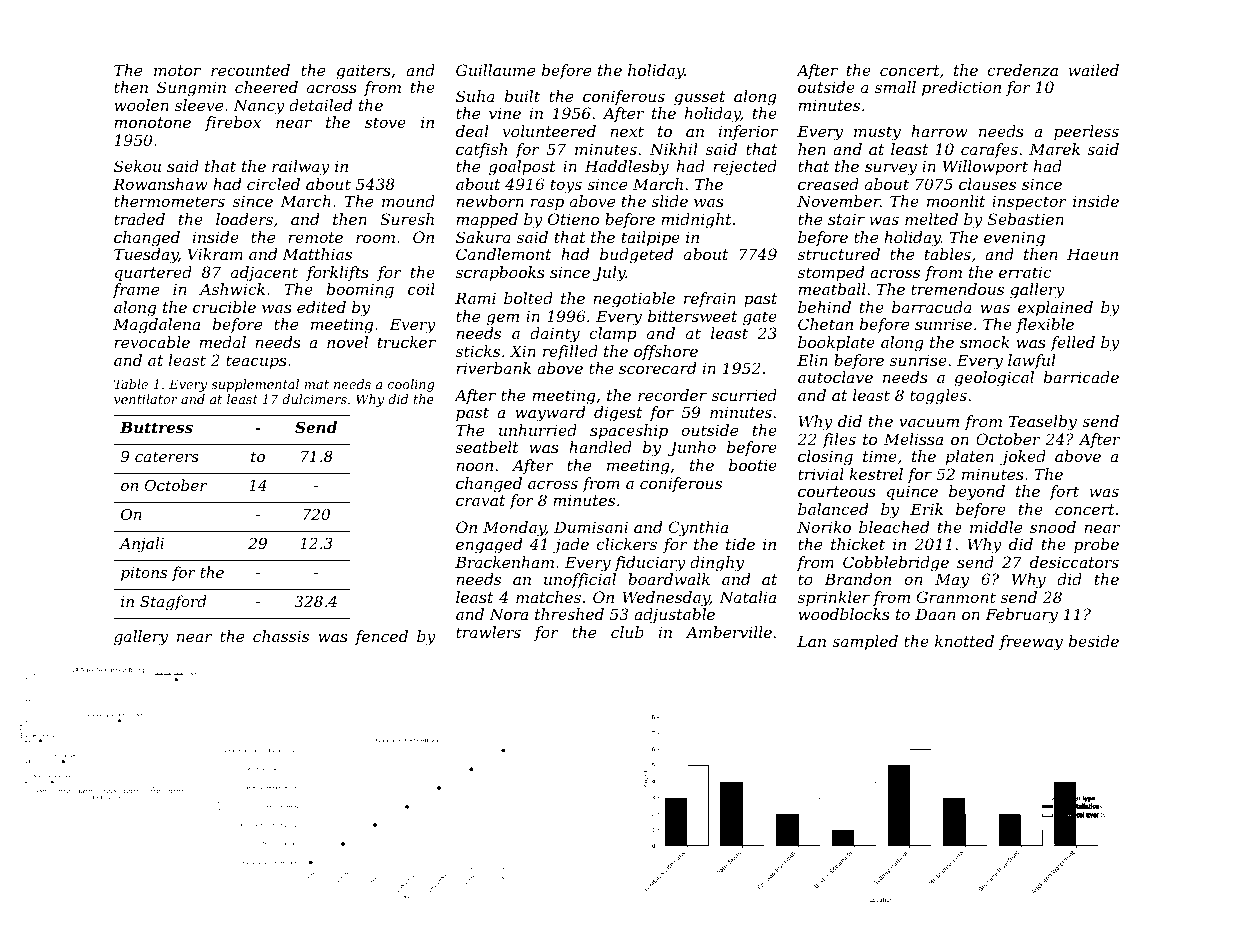 The width and height of the image is (1233, 952). Describe the element at coordinates (495, 70) in the image. I see `Guillaume` at that location.
